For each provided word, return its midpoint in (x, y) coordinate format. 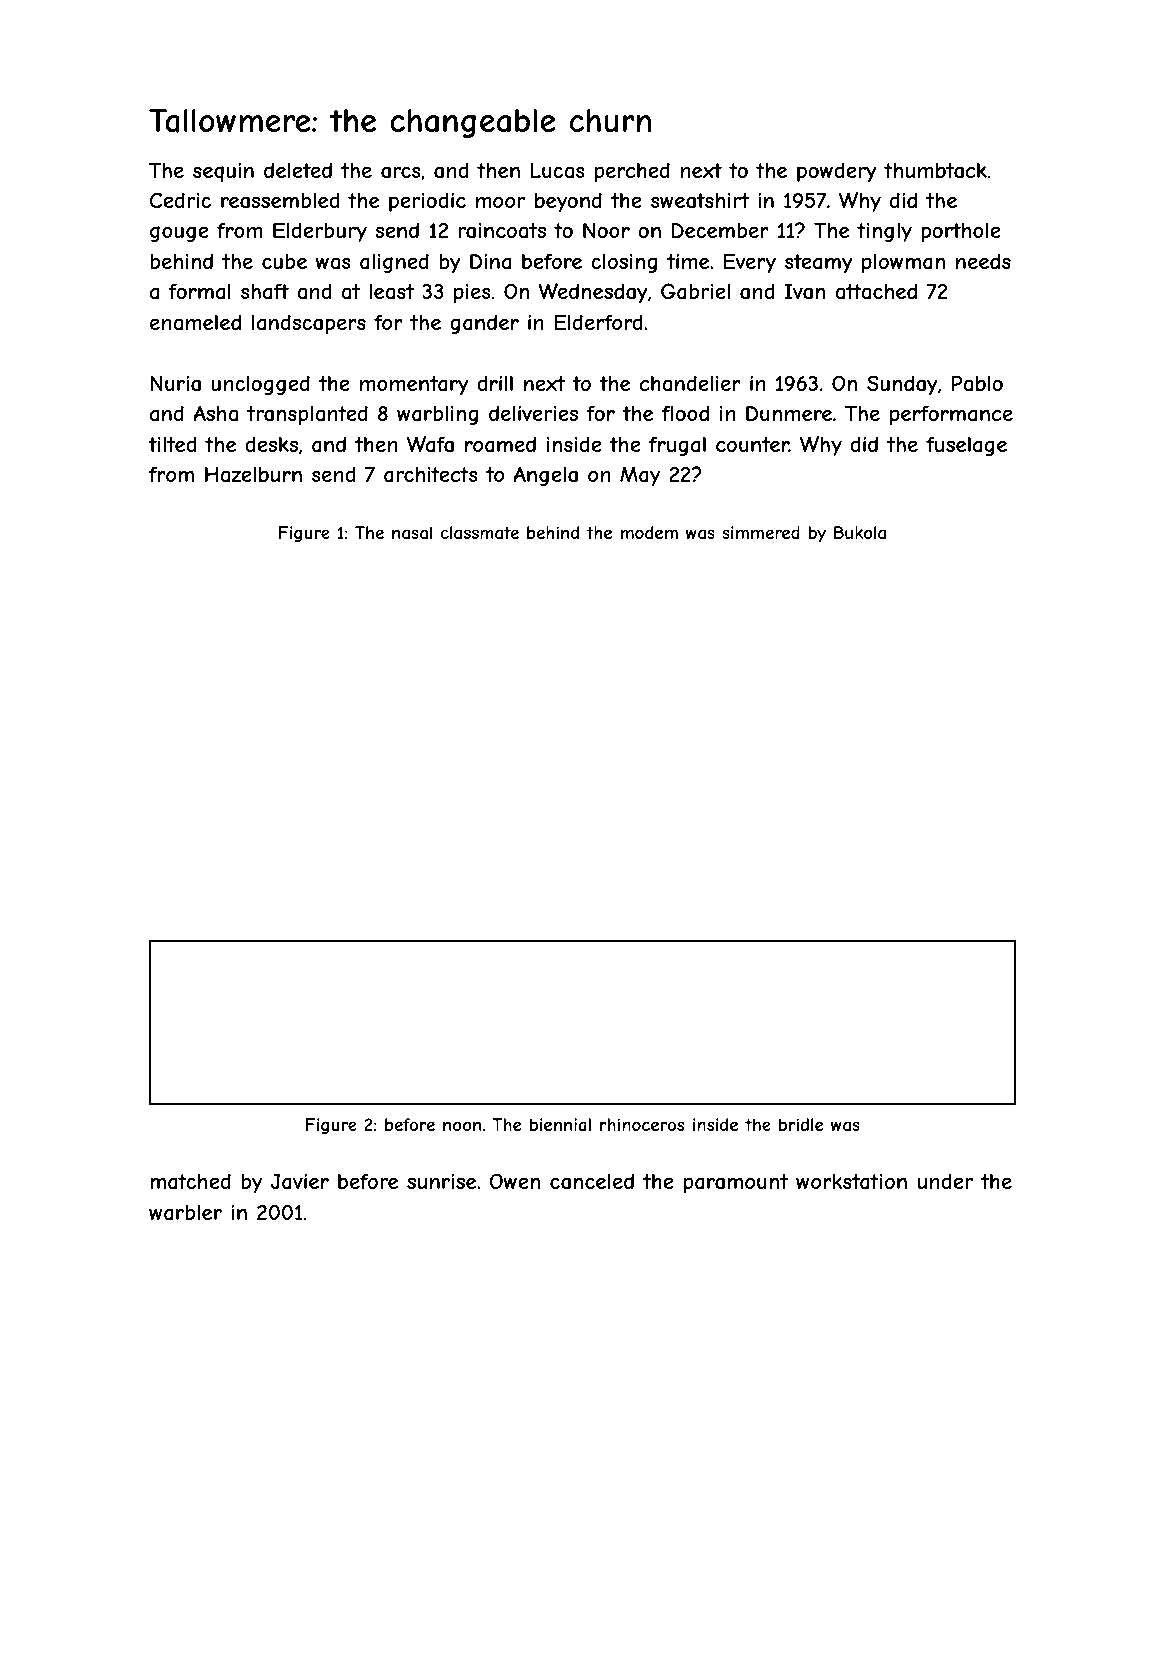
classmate (480, 532)
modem (649, 532)
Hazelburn (253, 474)
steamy (819, 263)
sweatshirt (700, 201)
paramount (736, 1183)
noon (462, 1126)
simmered (761, 532)
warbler (185, 1213)
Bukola (860, 532)
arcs (401, 172)
